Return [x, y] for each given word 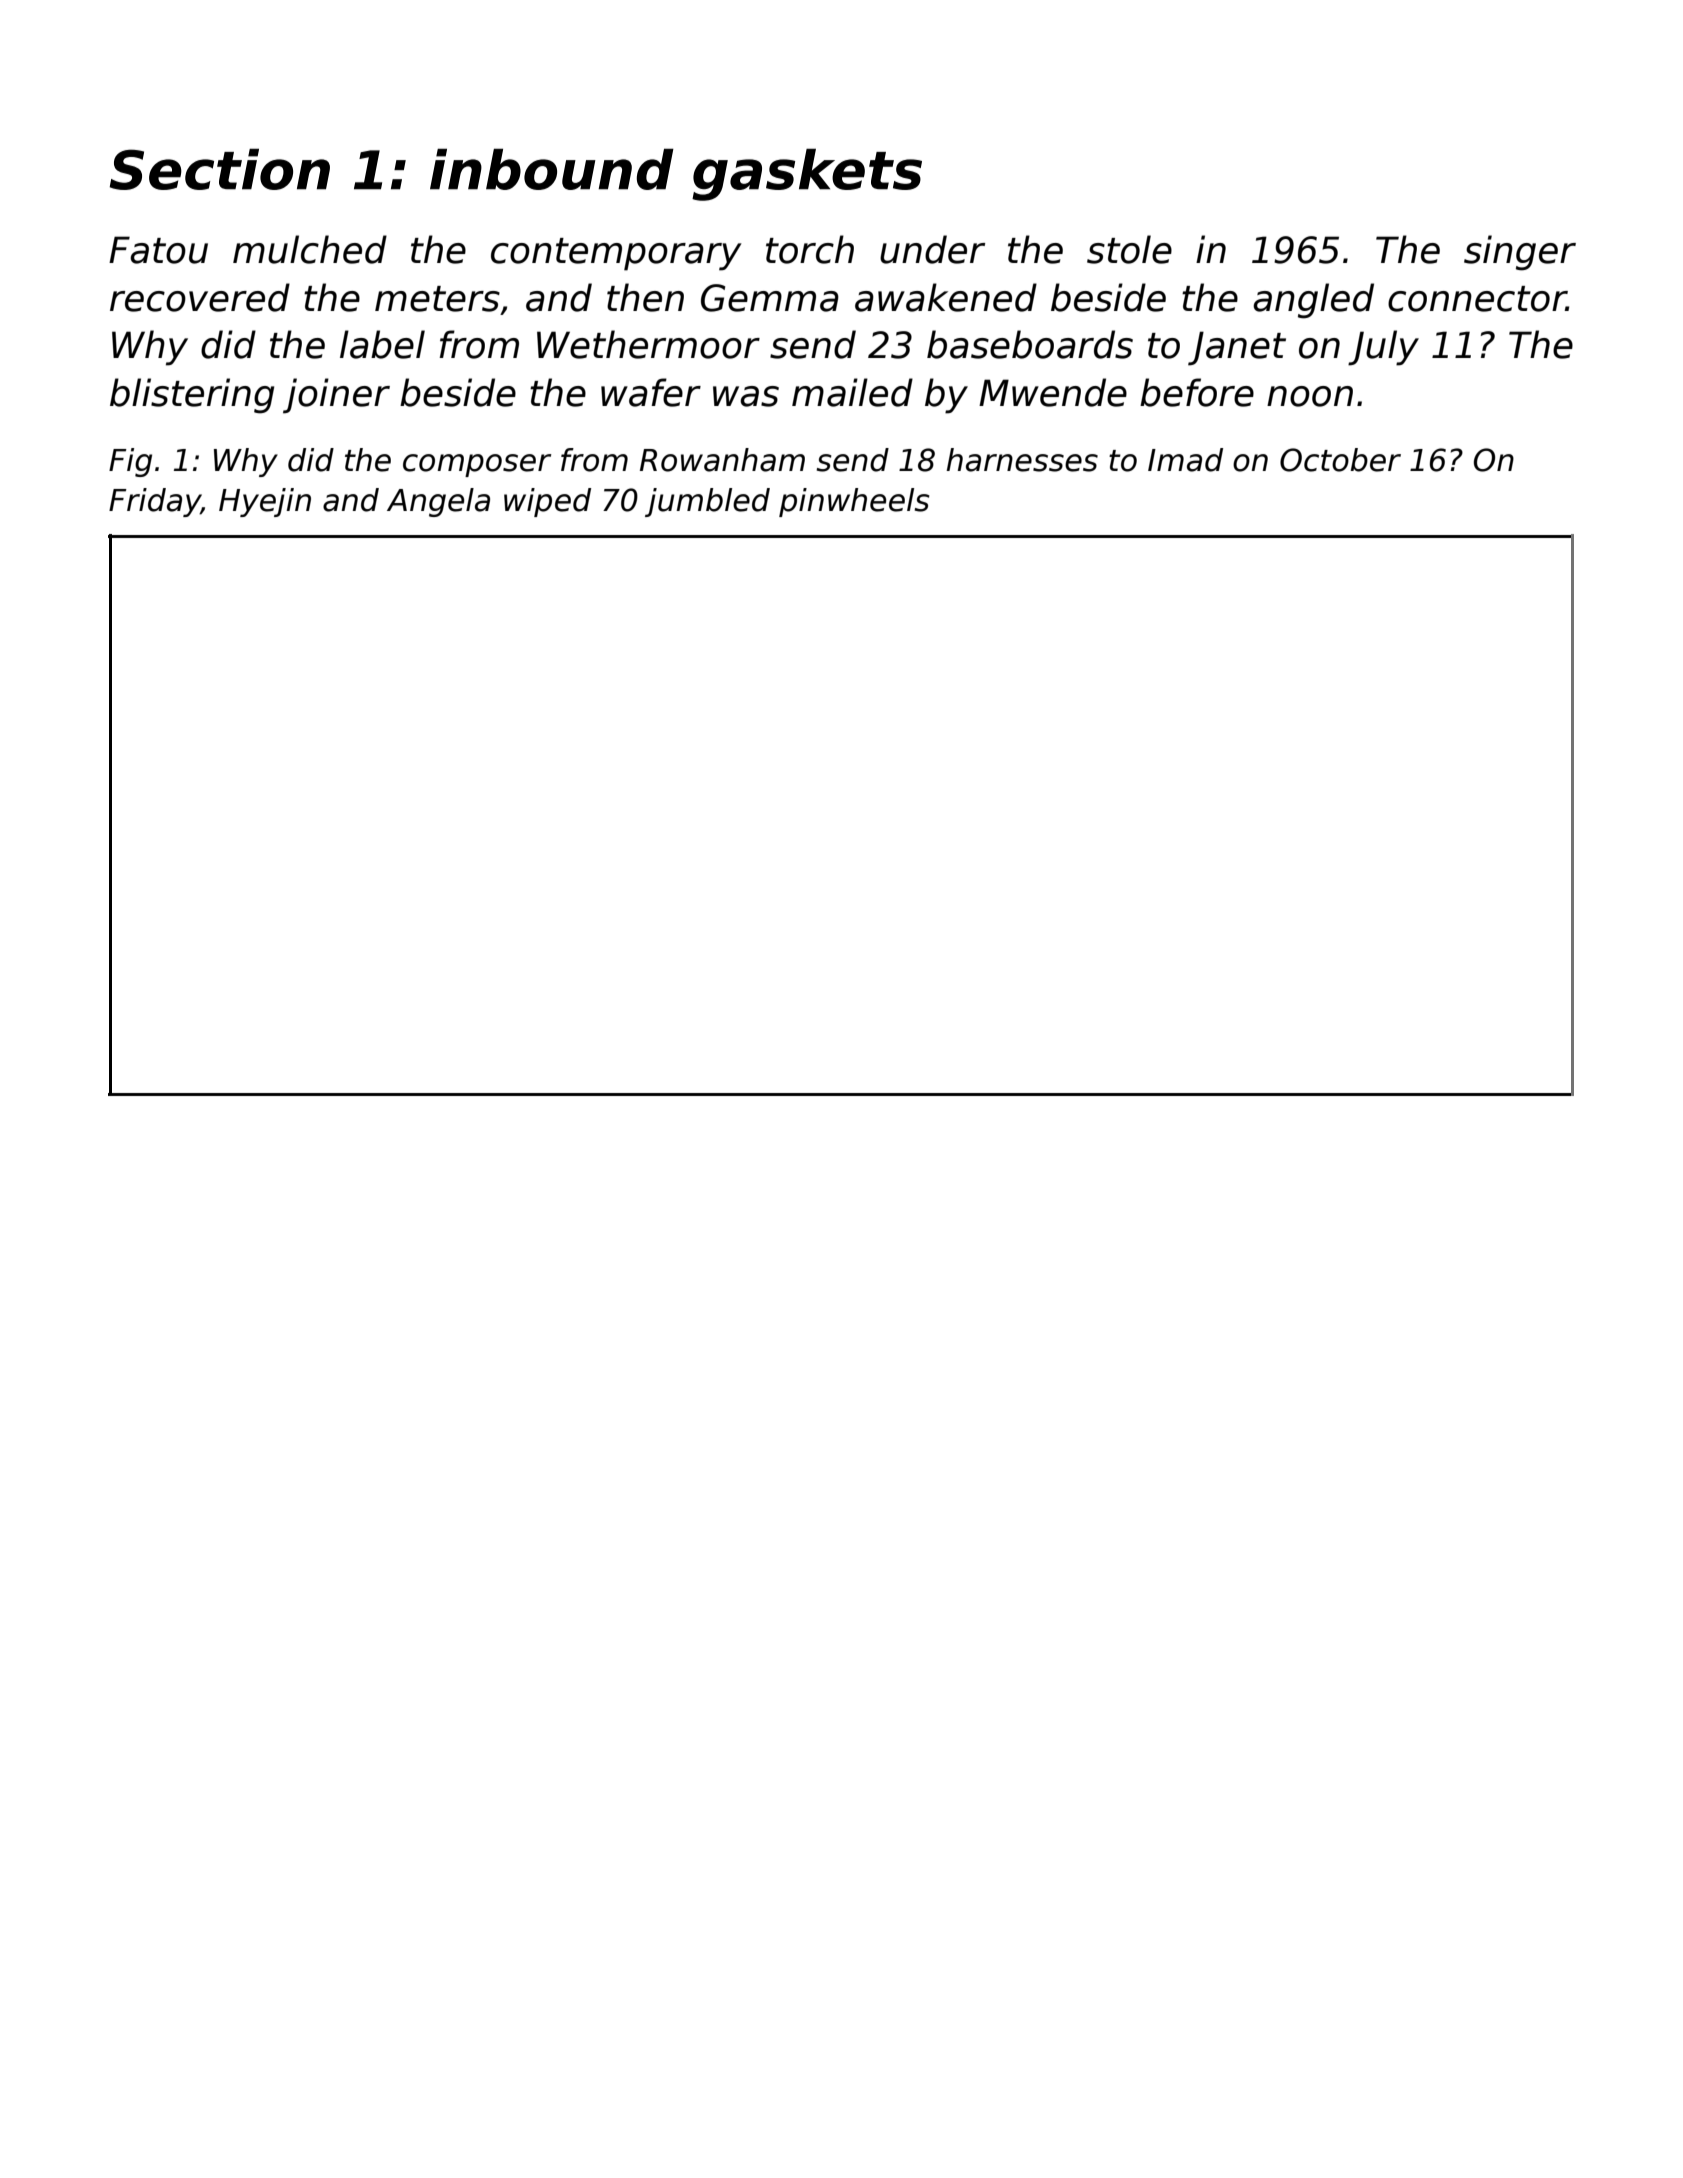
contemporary [616, 254]
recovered [200, 297]
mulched [310, 249]
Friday [155, 502]
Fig [130, 462]
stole [1129, 249]
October [1340, 460]
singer [1520, 253]
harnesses [1022, 460]
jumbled [707, 502]
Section [220, 169]
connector [1477, 299]
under [932, 249]
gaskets [807, 175]
